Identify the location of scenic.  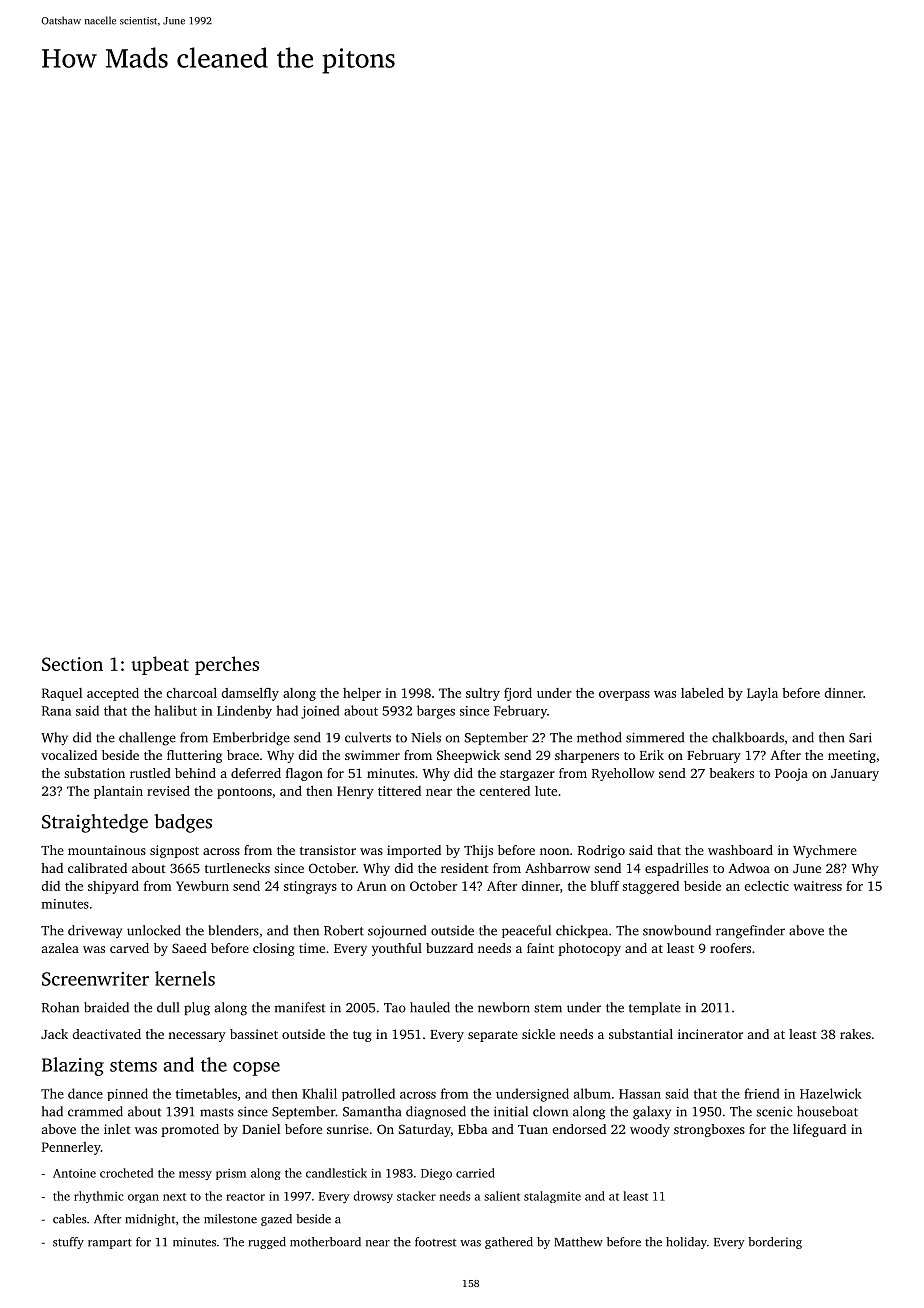
(774, 1111).
